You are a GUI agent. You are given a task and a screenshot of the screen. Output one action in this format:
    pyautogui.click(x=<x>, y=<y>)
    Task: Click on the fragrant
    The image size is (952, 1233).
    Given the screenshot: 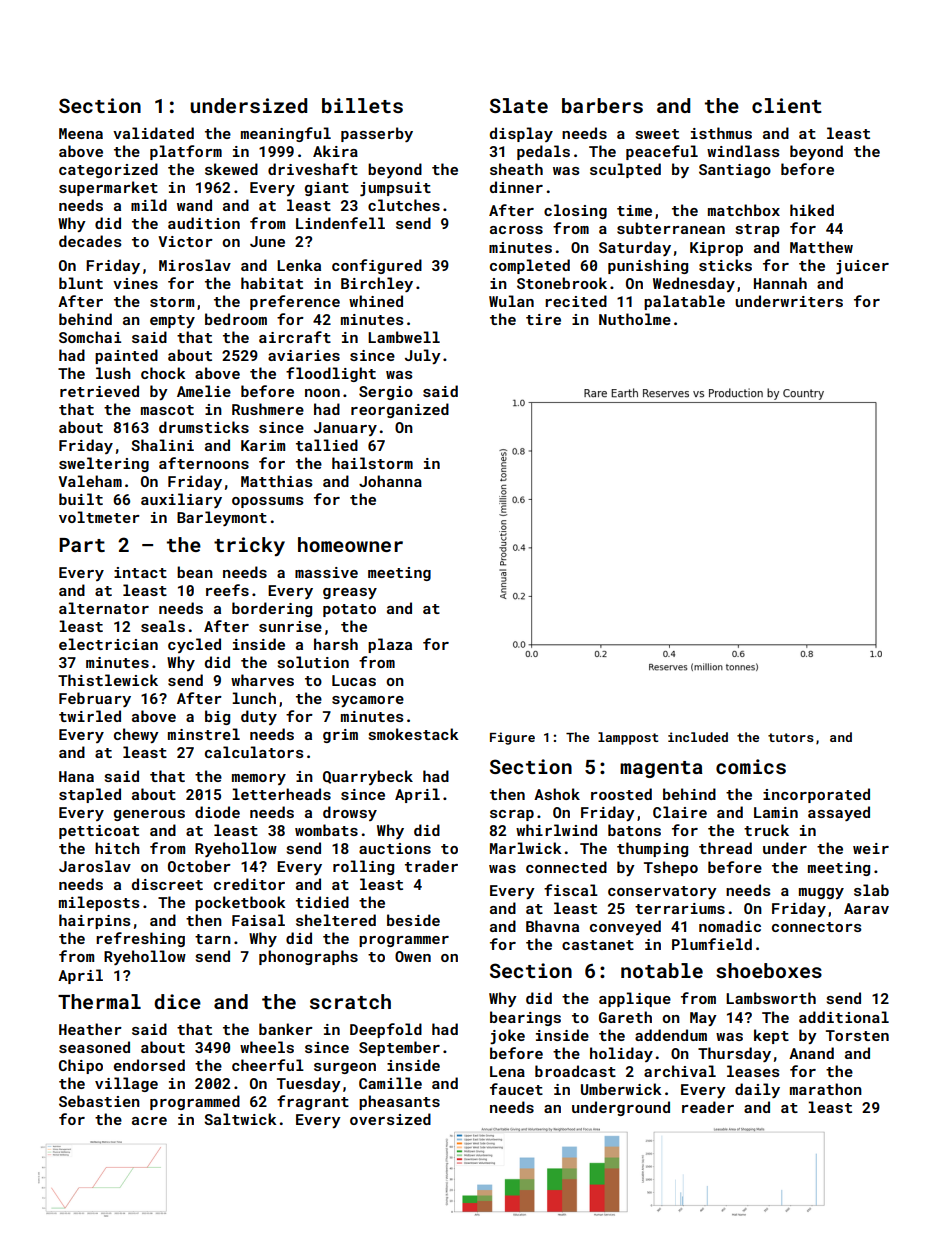 What is the action you would take?
    pyautogui.click(x=313, y=1102)
